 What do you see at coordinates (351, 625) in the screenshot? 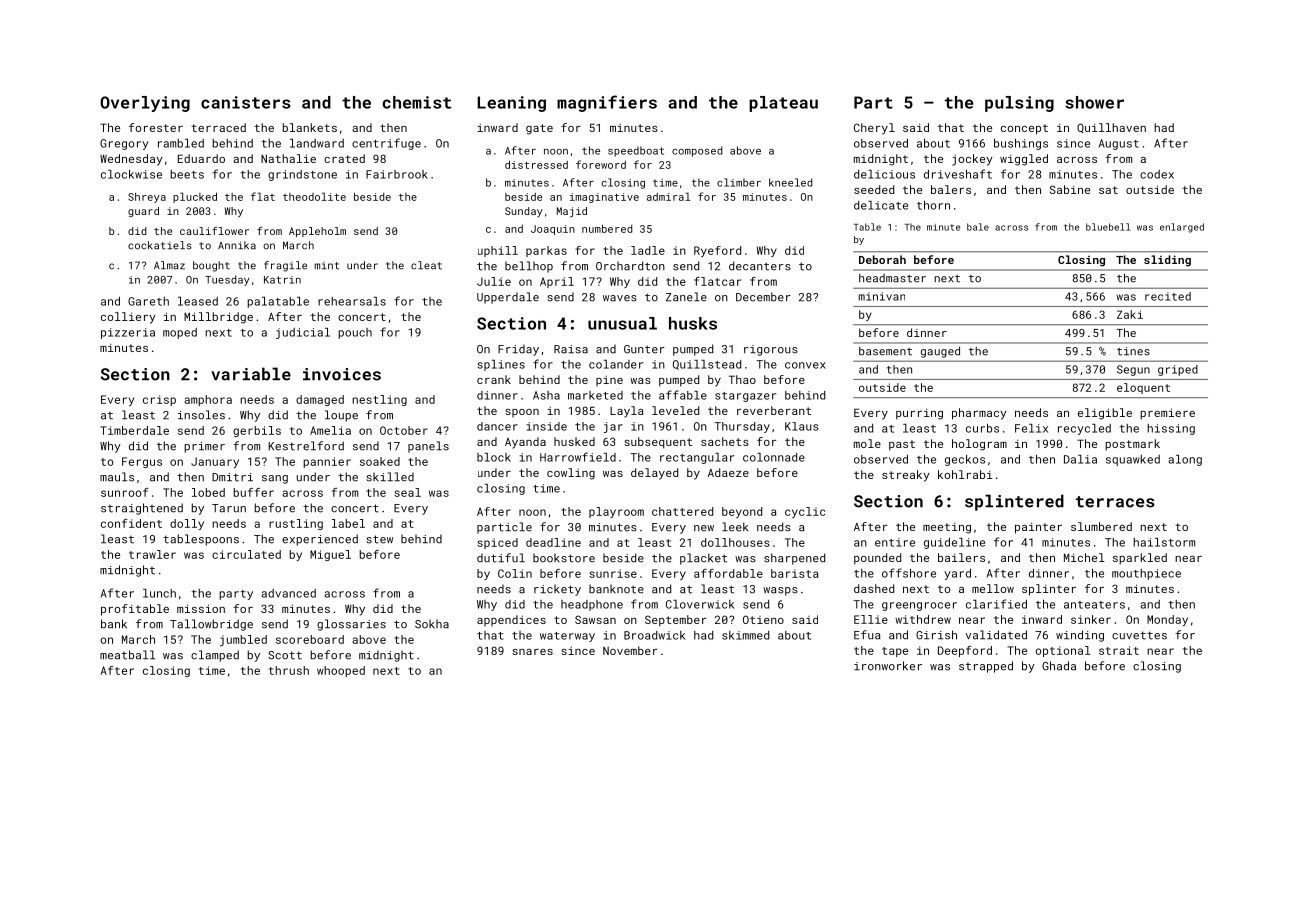
I see `glossaries` at bounding box center [351, 625].
